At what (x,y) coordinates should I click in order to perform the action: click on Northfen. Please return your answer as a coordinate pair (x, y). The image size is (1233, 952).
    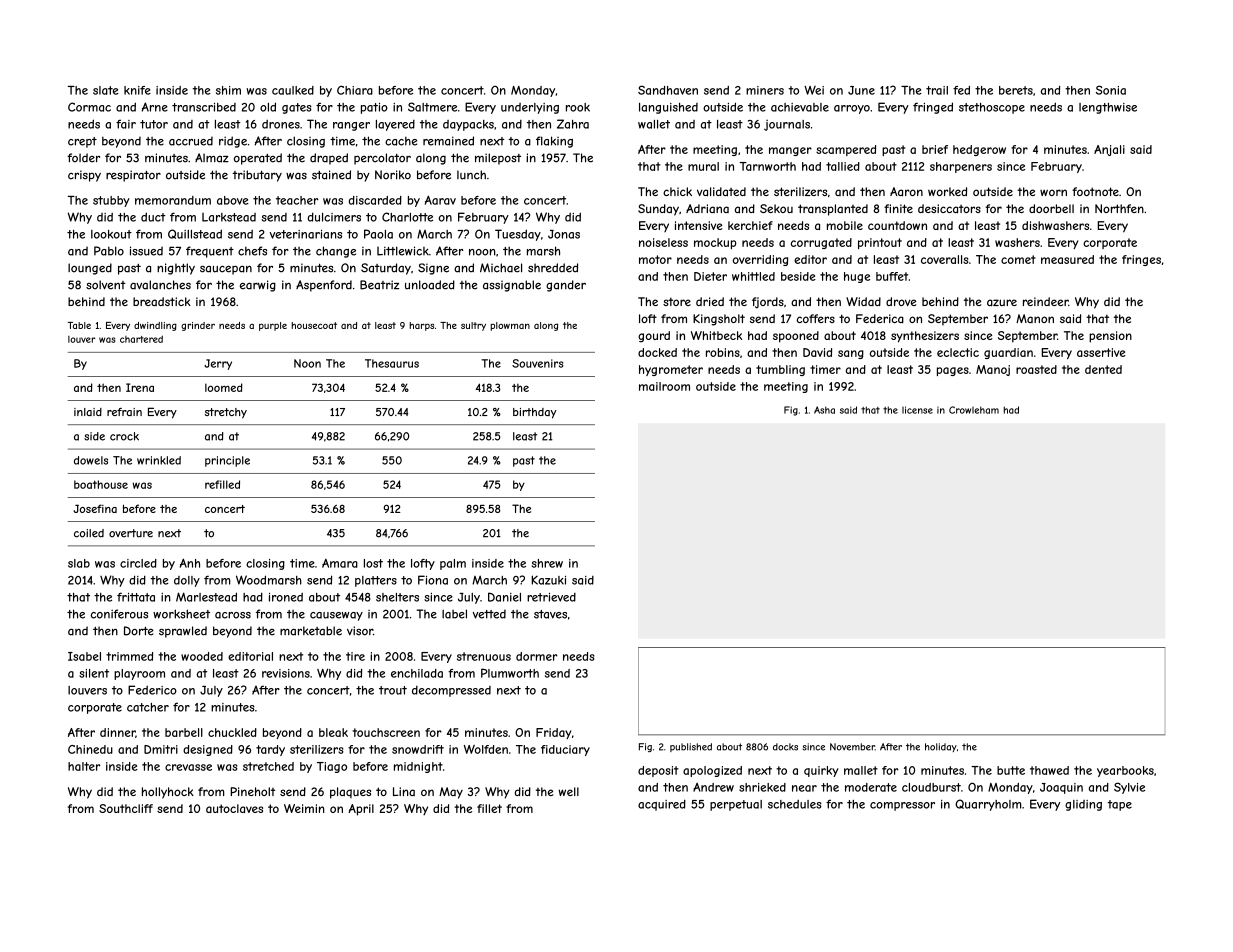
    Looking at the image, I should click on (1119, 208).
